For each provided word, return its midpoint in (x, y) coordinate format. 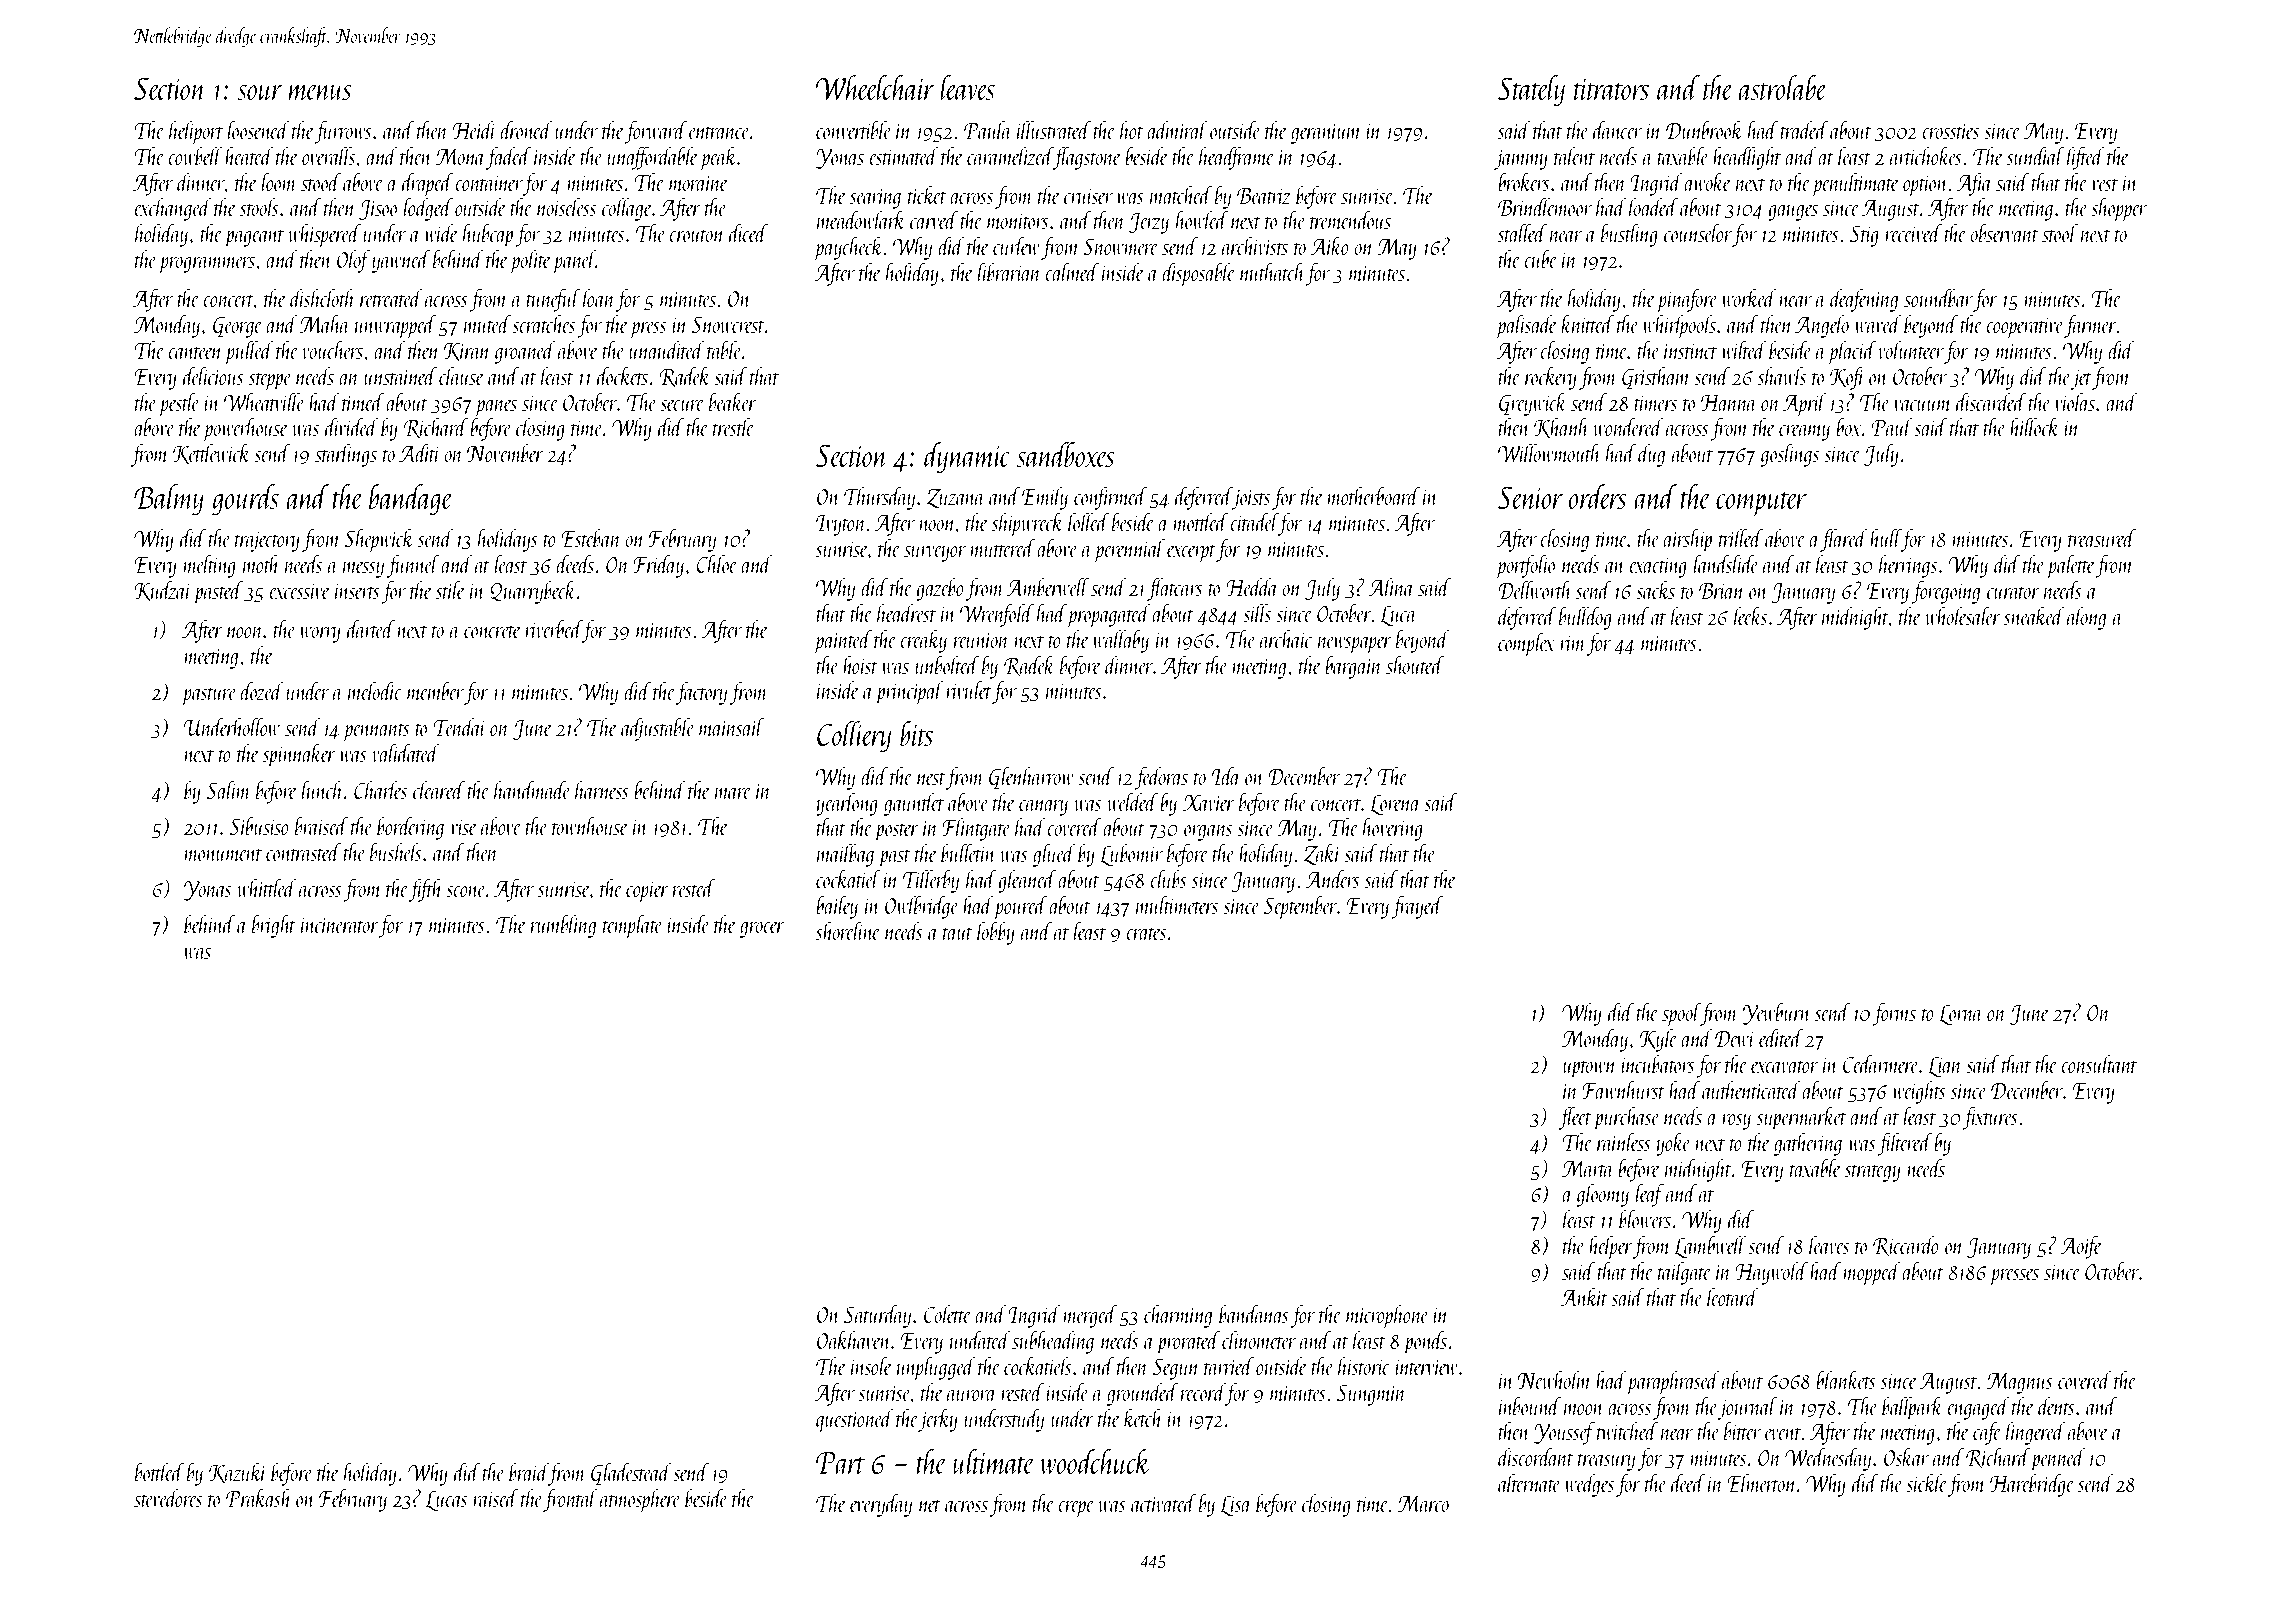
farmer (2090, 326)
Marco (1423, 1503)
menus (320, 92)
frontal (570, 1500)
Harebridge (2032, 1485)
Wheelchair (875, 87)
